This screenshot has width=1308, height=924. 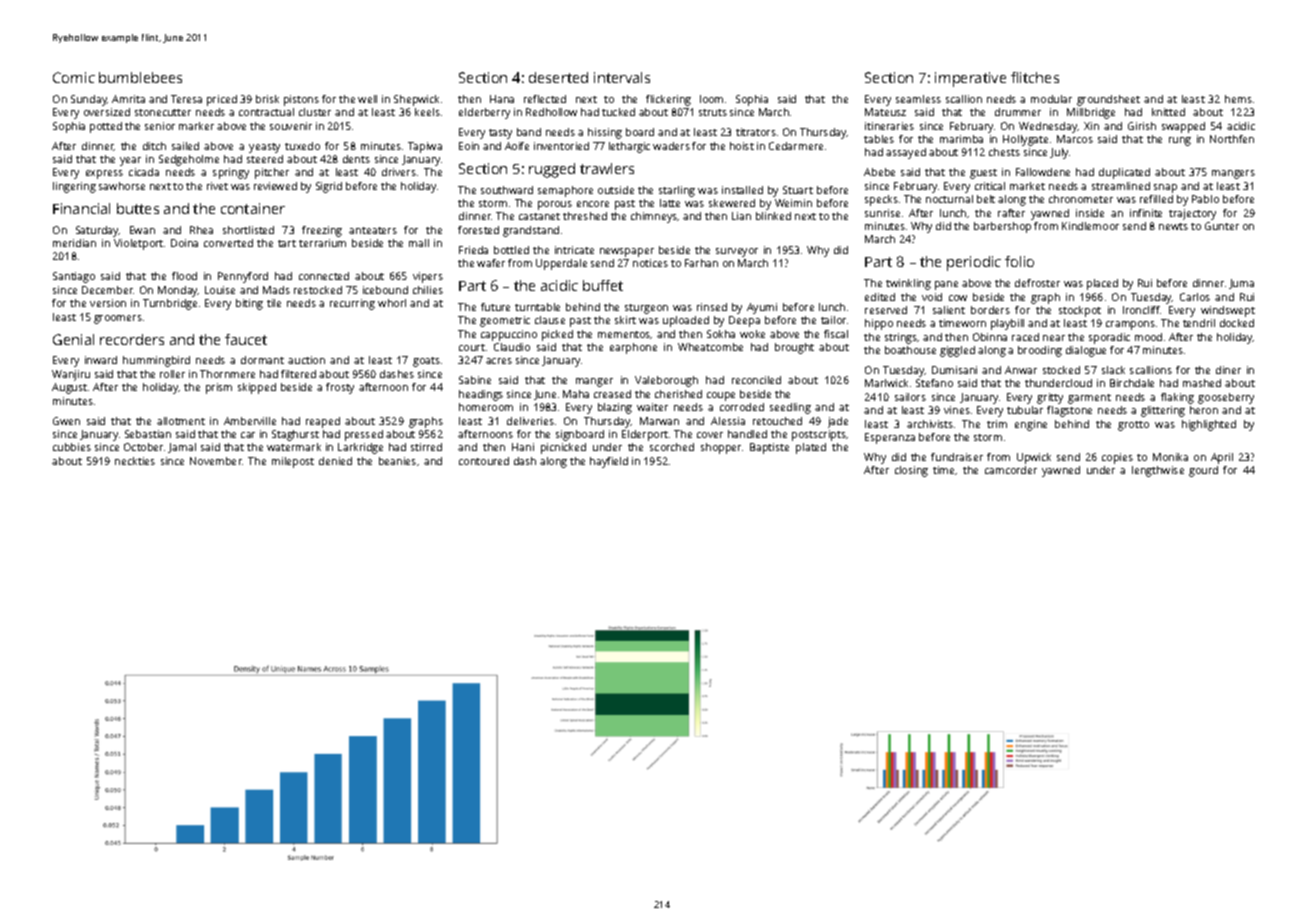 I want to click on Financial, so click(x=81, y=208).
